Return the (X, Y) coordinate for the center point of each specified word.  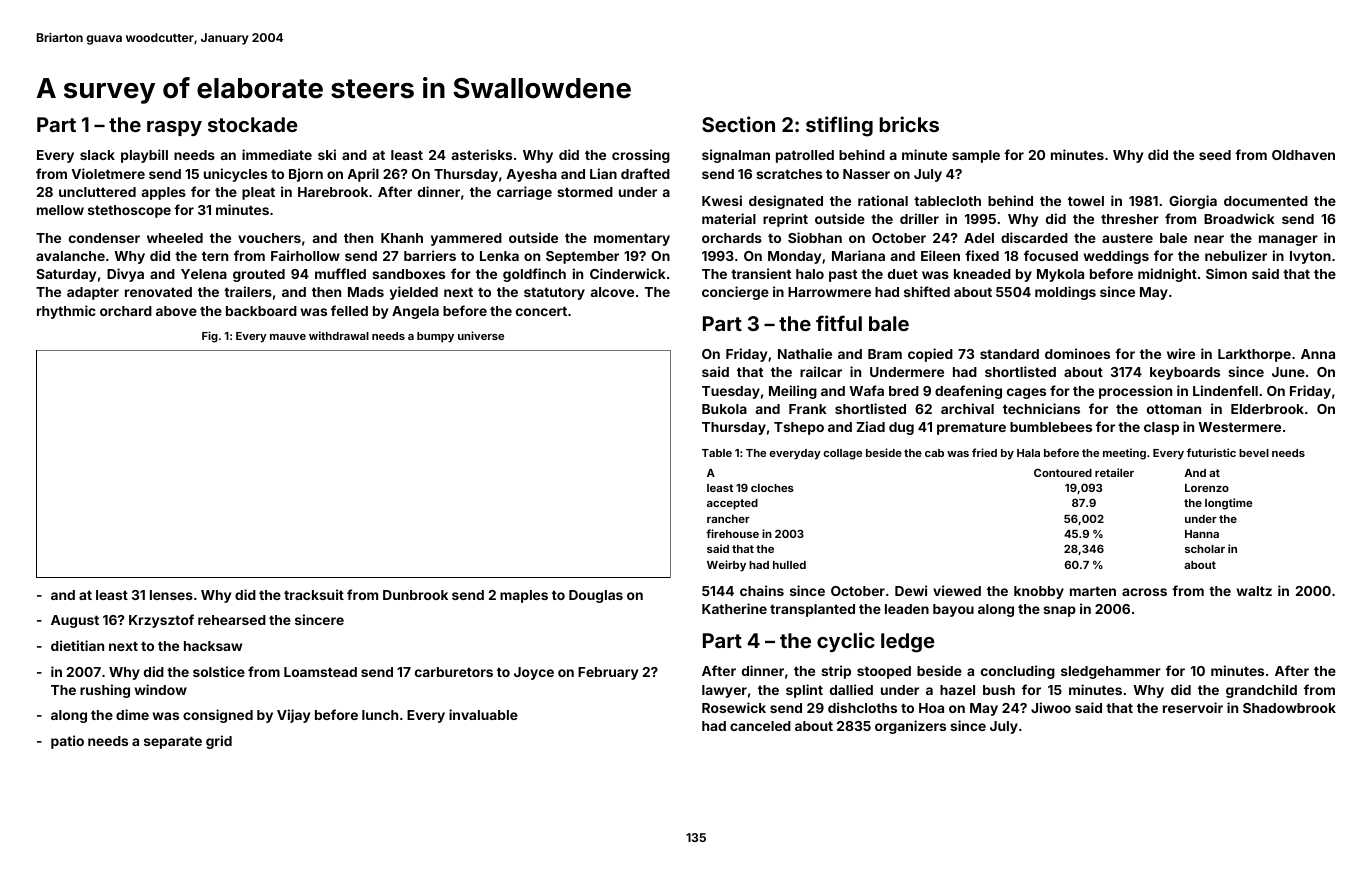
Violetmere (108, 173)
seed (1215, 155)
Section (738, 124)
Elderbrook (1267, 409)
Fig (210, 337)
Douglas (596, 596)
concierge (735, 293)
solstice (219, 671)
